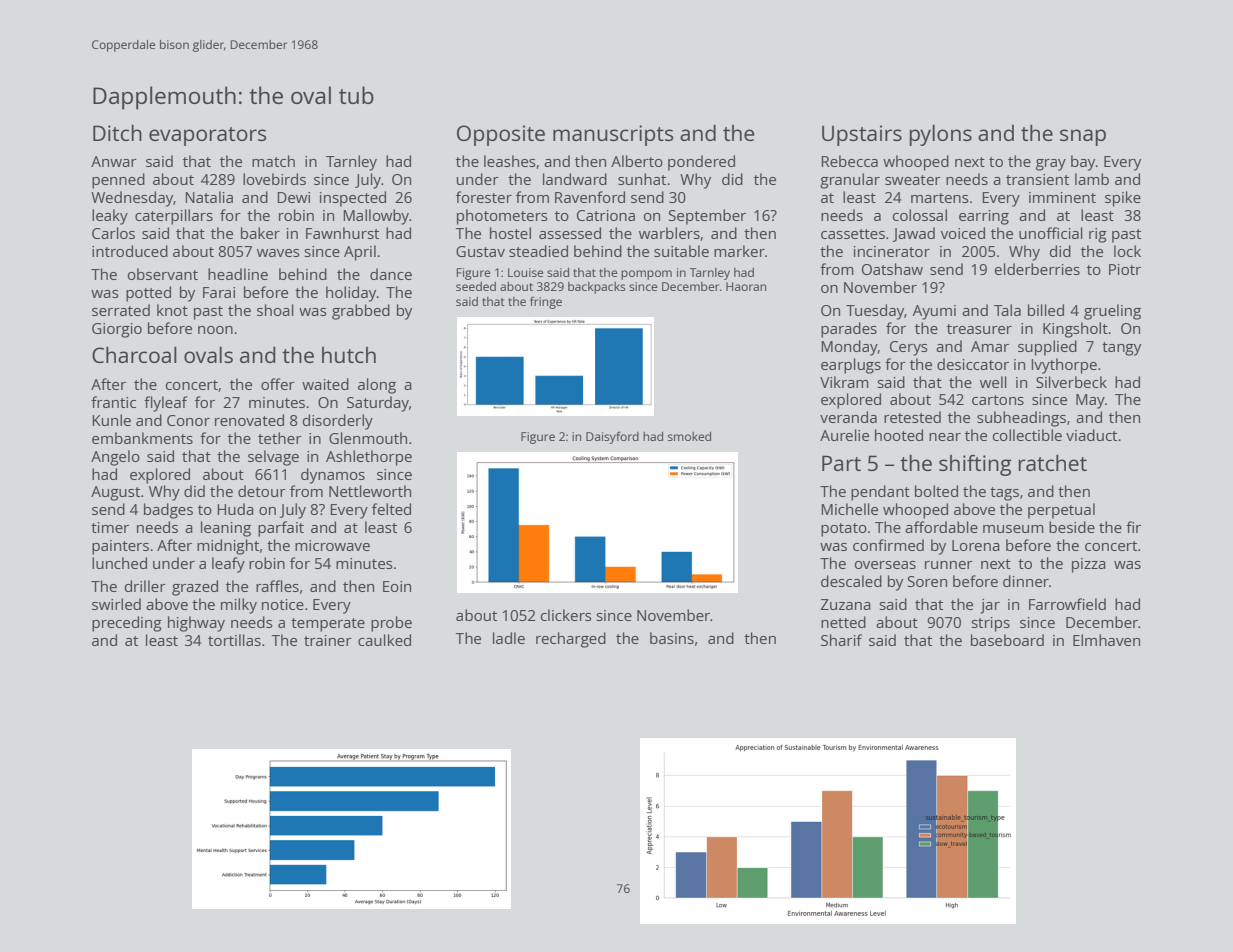 The image size is (1233, 952). Describe the element at coordinates (1062, 197) in the page. I see `imminent` at that location.
